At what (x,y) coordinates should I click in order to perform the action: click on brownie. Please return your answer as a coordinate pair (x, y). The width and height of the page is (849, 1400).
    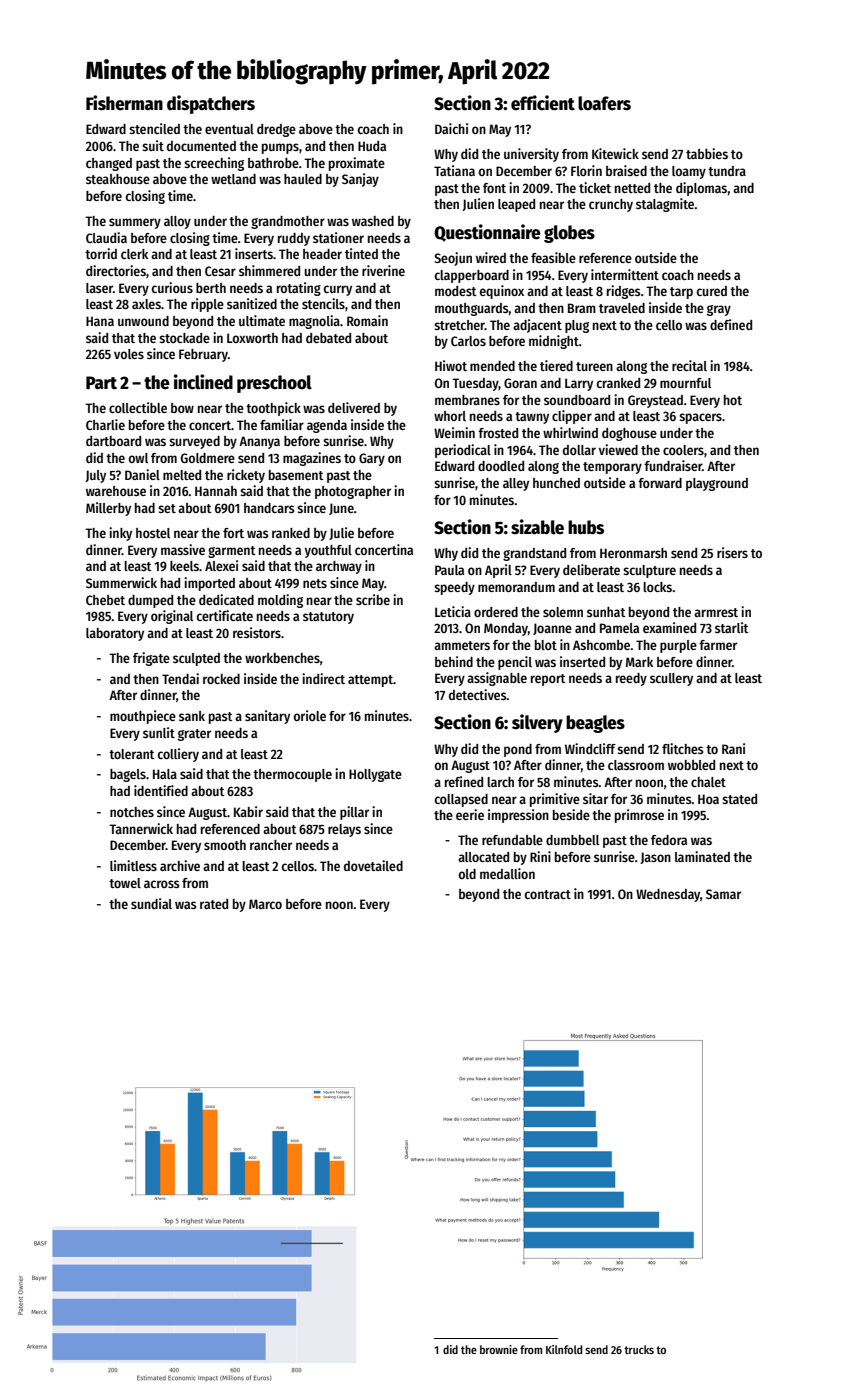
    Looking at the image, I should click on (499, 1349).
